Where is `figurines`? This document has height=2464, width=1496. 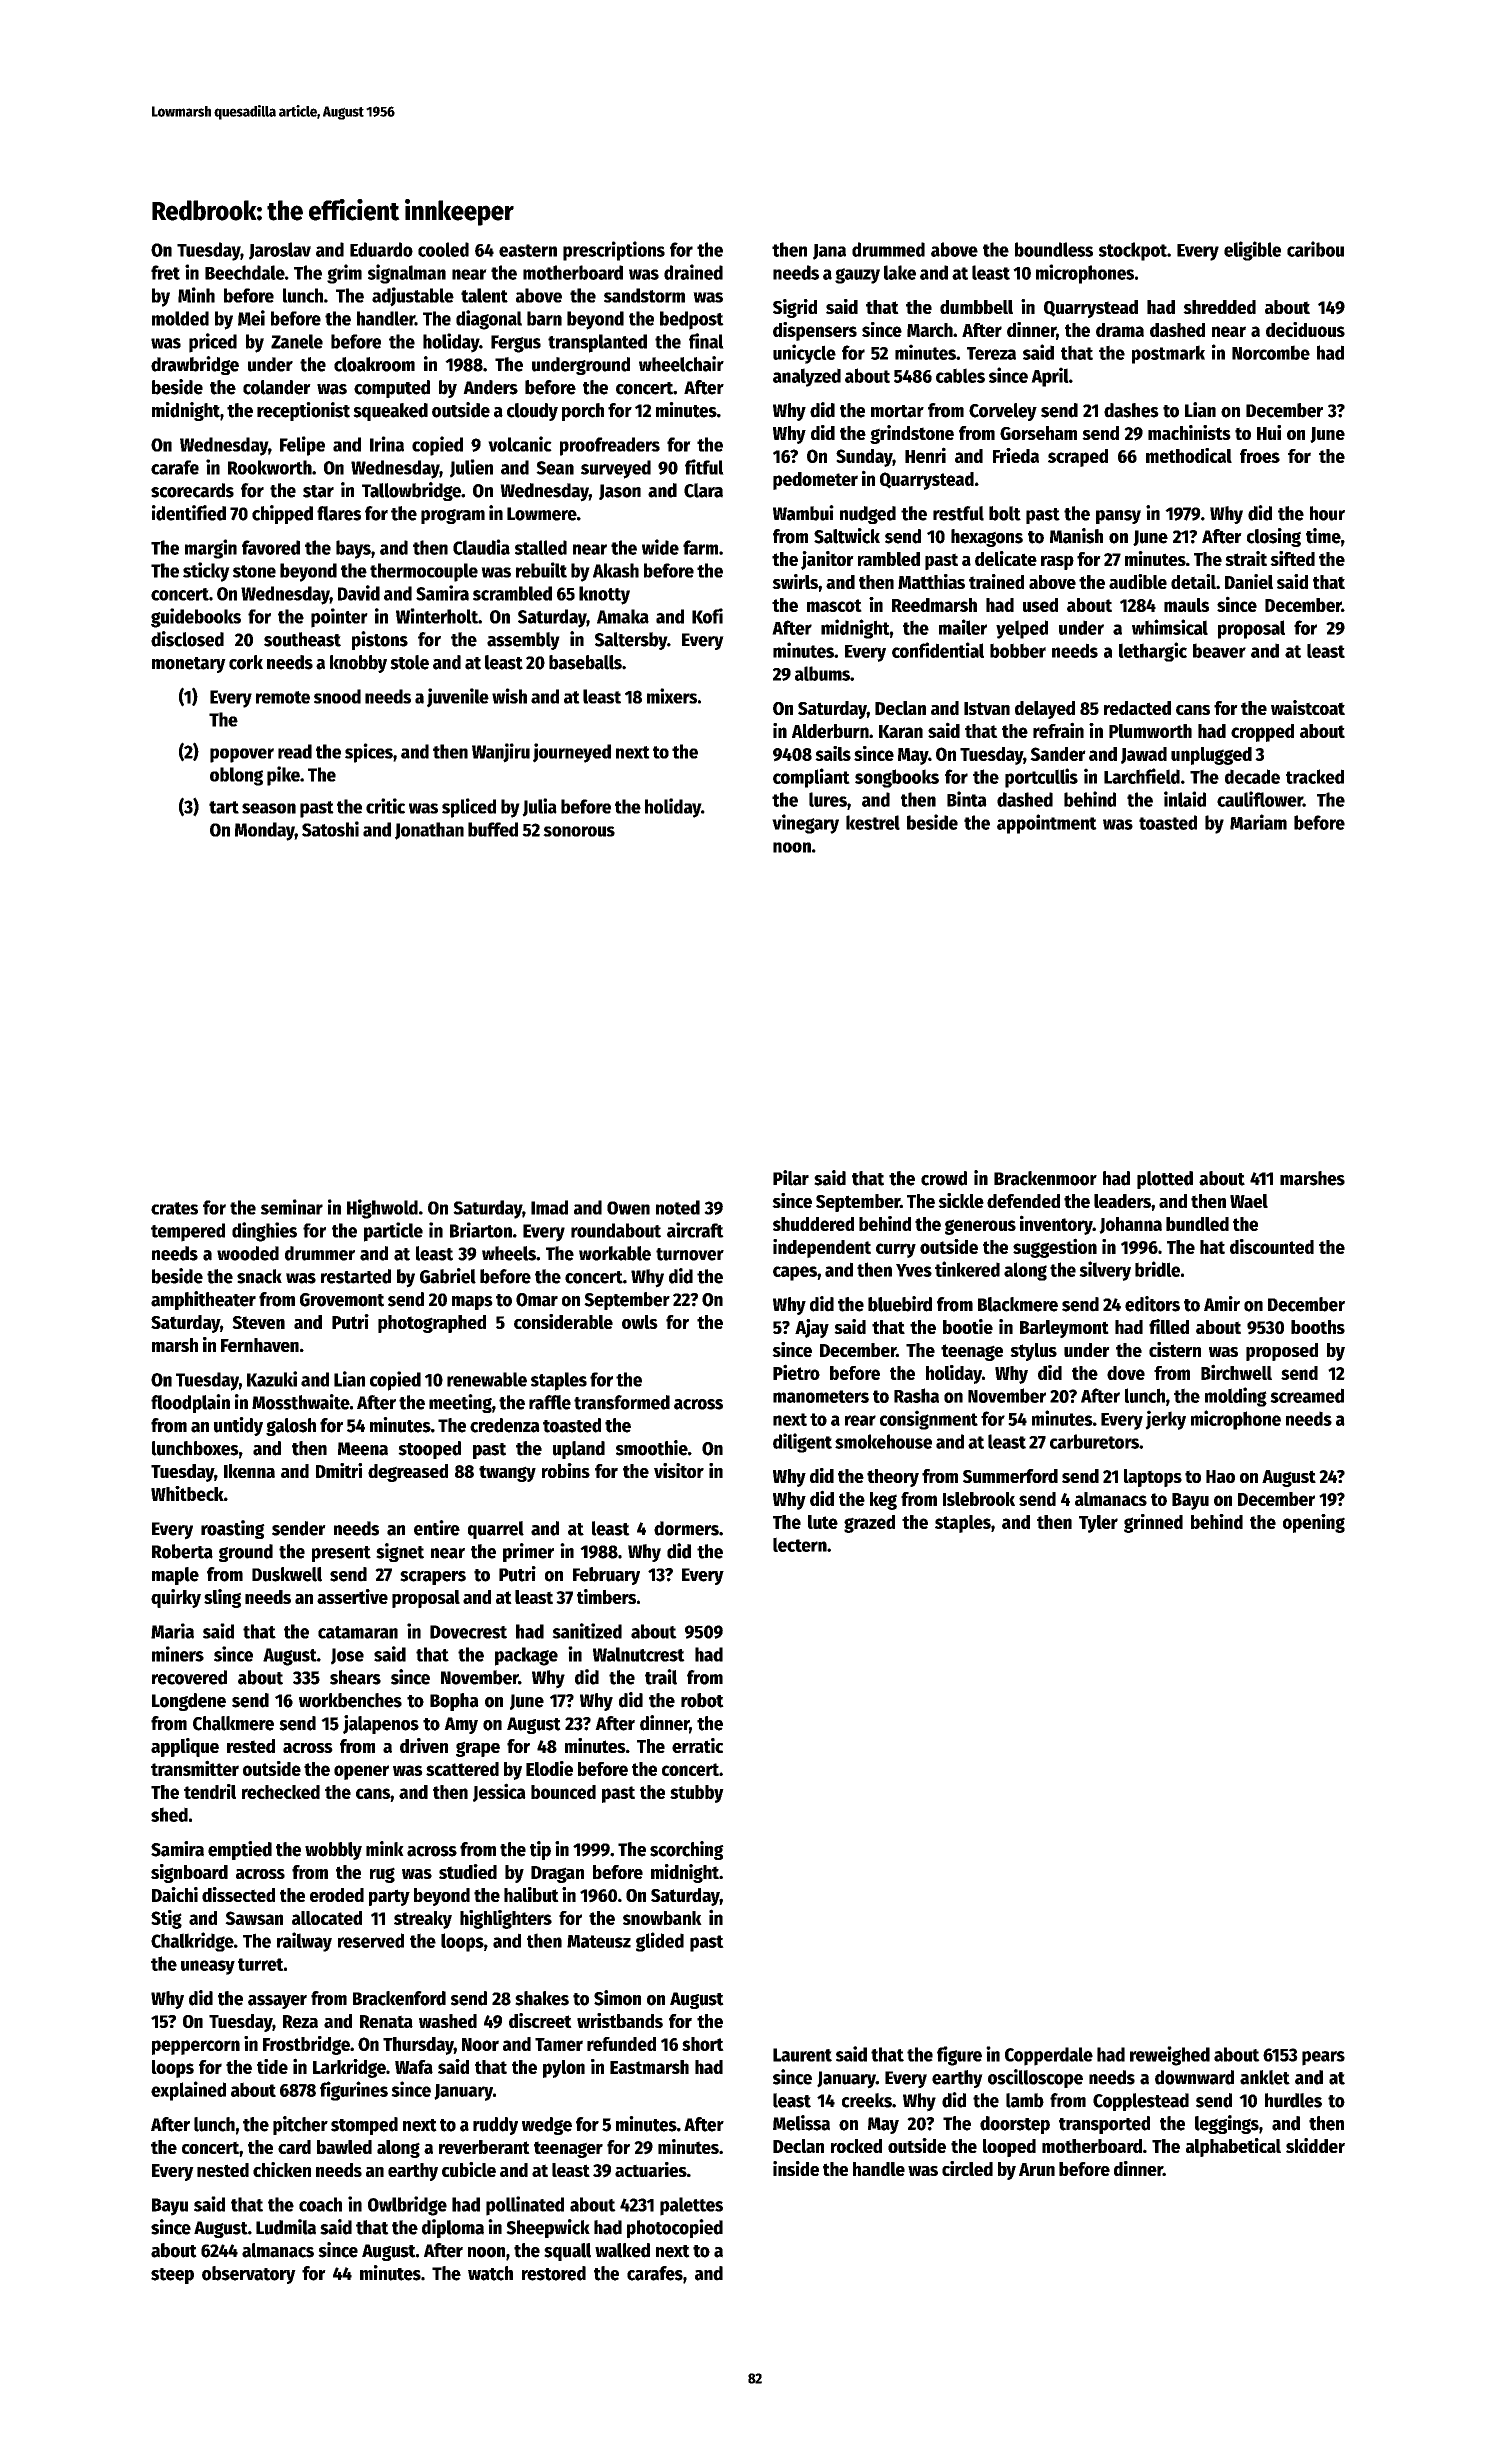 figurines is located at coordinates (354, 2091).
